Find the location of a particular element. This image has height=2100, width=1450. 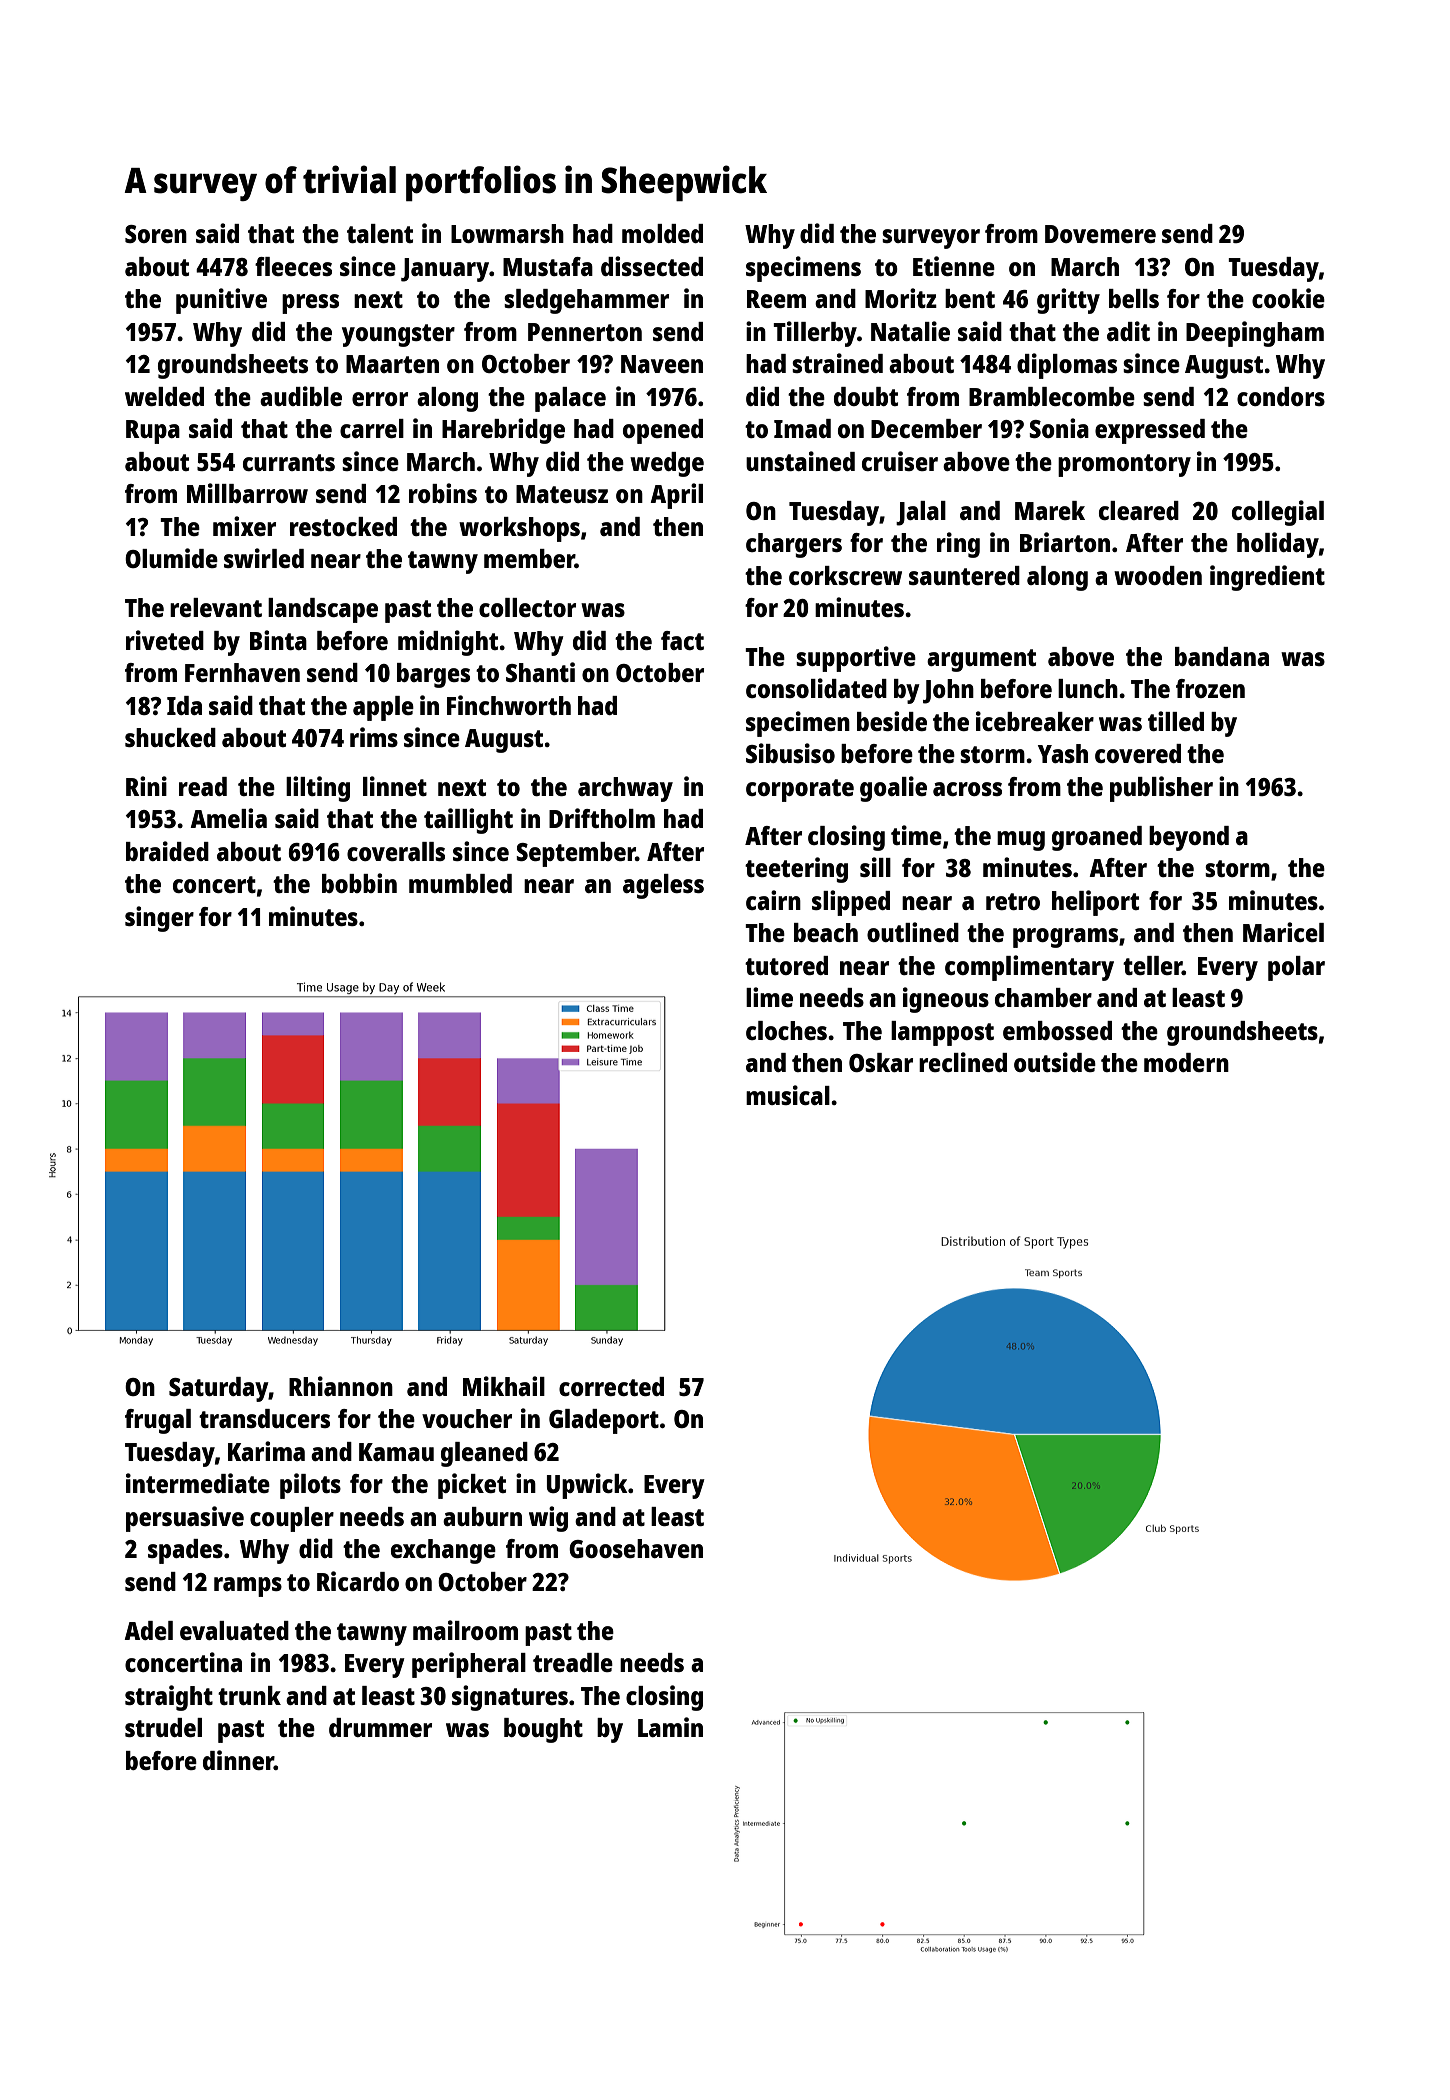

Lamin is located at coordinates (670, 1727).
